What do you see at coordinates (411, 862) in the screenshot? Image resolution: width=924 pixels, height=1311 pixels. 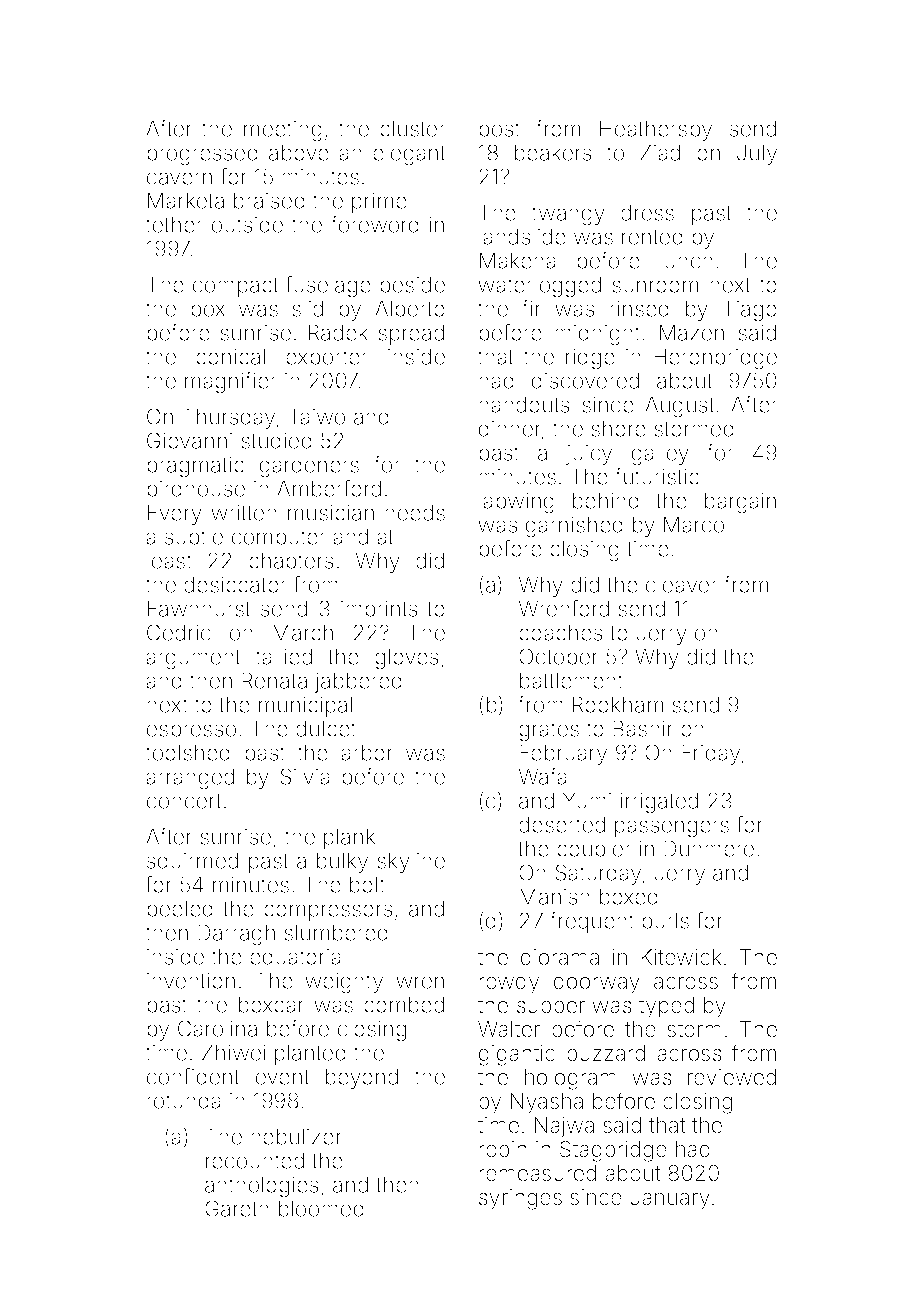 I see `skyline` at bounding box center [411, 862].
